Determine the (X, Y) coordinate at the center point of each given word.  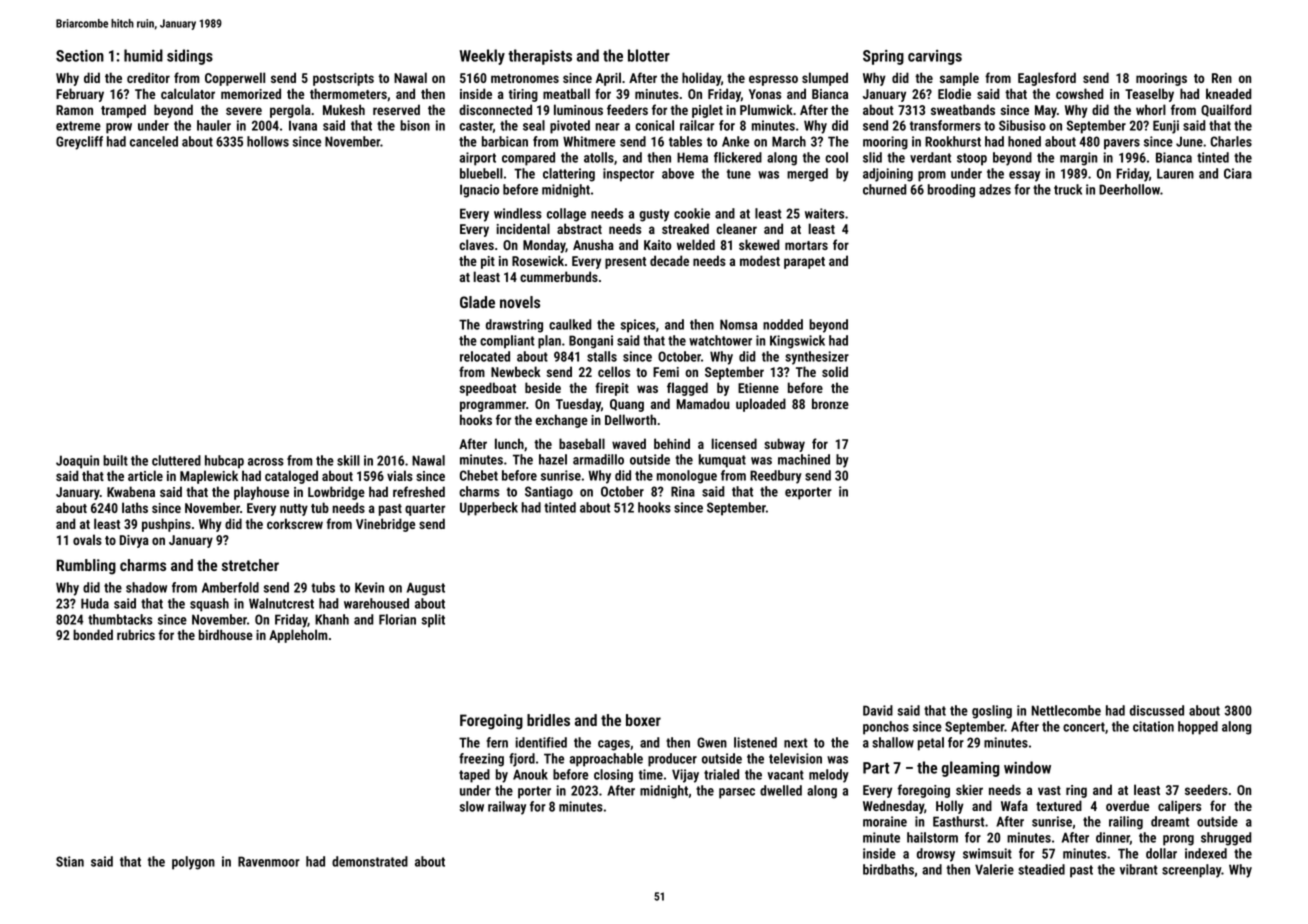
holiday (701, 79)
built (115, 460)
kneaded (1229, 93)
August (426, 589)
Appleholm (298, 636)
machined (804, 459)
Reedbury (776, 477)
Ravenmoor (269, 861)
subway (784, 445)
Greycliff (79, 143)
